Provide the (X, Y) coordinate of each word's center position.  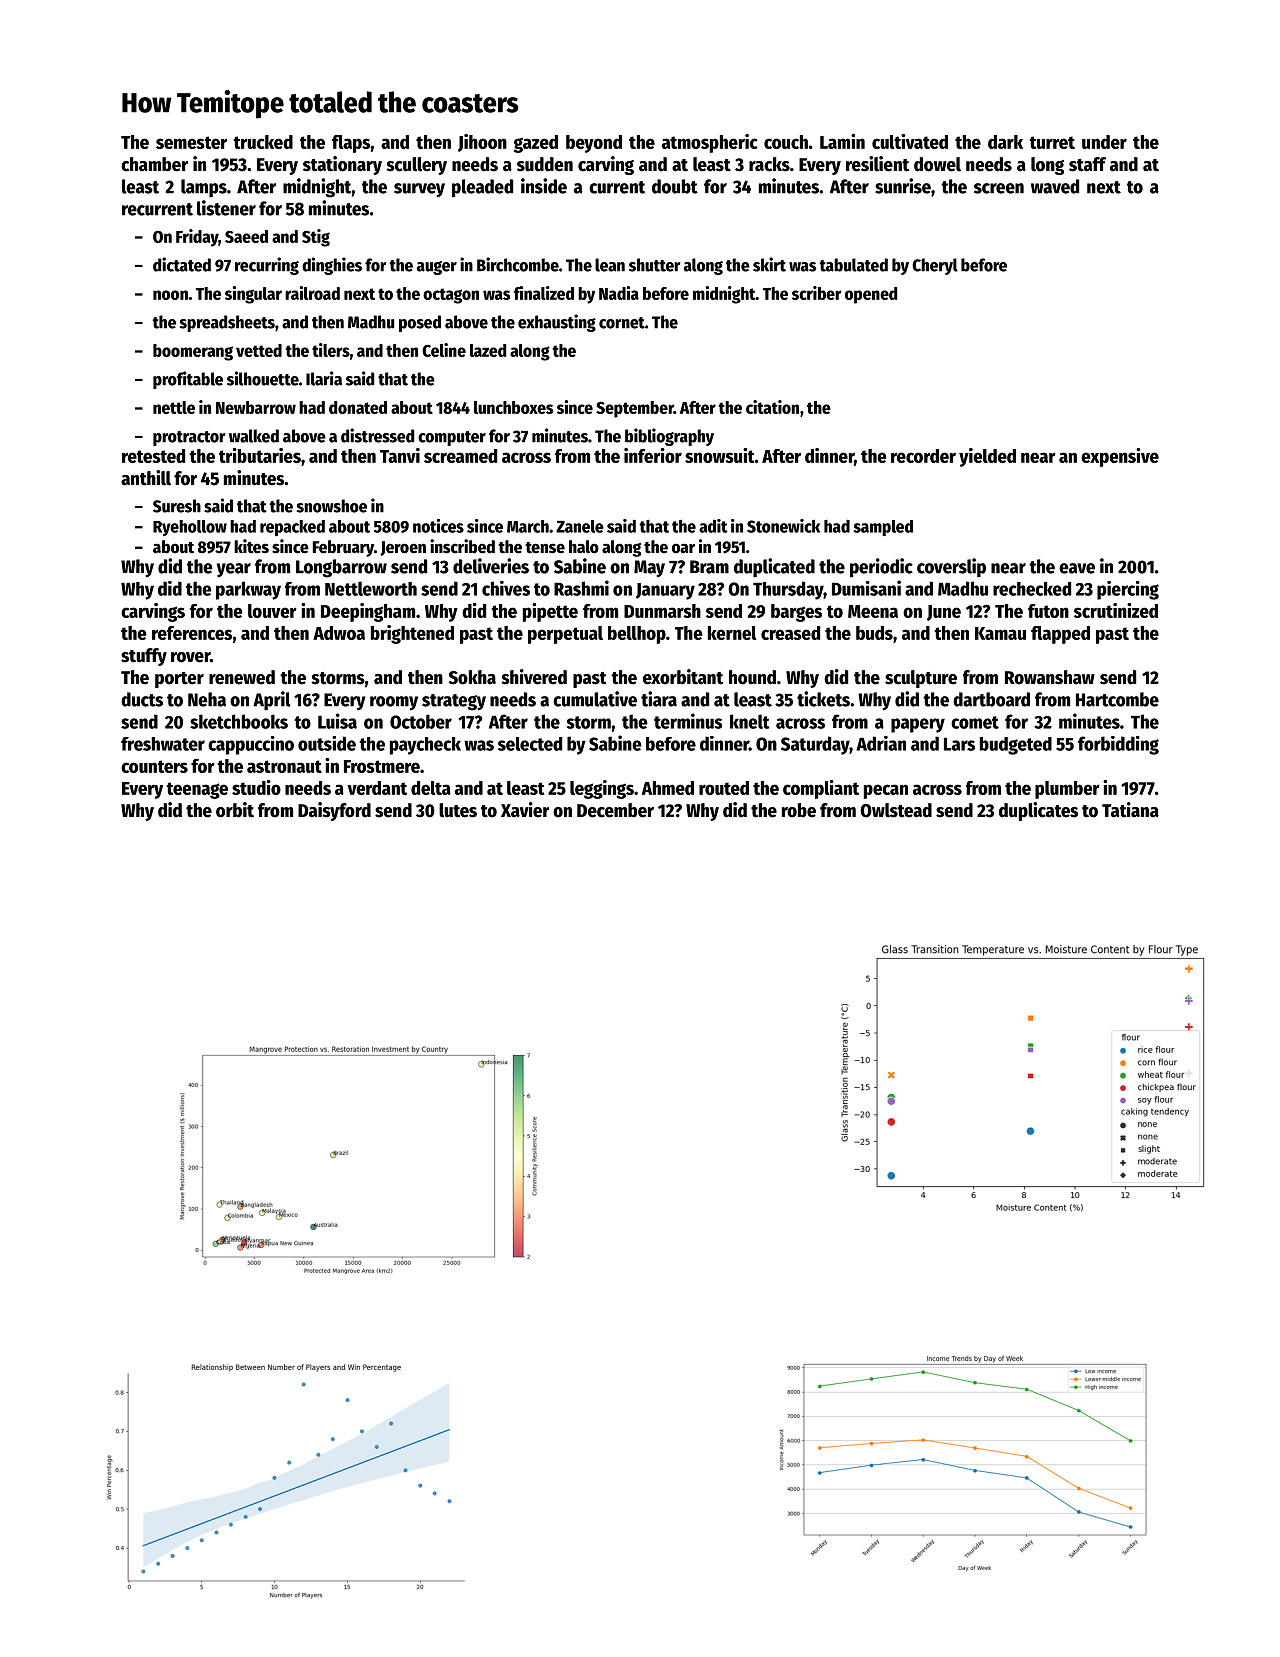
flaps (351, 144)
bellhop (637, 635)
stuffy (144, 657)
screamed (460, 456)
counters (154, 766)
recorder (923, 456)
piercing (1128, 590)
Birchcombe (518, 264)
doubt (675, 186)
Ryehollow (190, 528)
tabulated (853, 265)
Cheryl (935, 266)
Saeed (246, 236)
